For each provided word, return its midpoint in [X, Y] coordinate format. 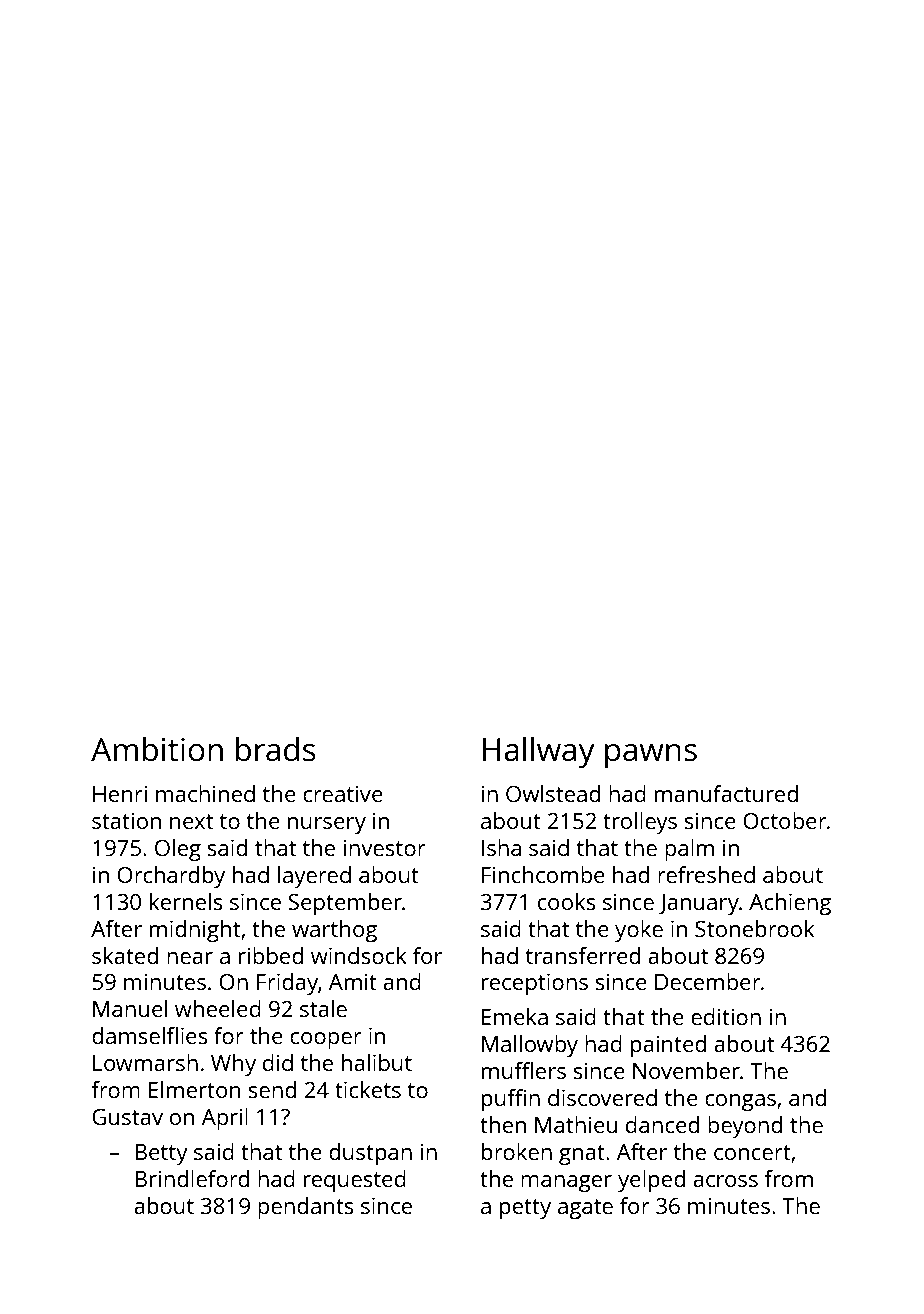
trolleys [640, 823]
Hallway [539, 753]
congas [740, 1102]
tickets [368, 1089]
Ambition [157, 749]
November [686, 1070]
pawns [651, 756]
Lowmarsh [145, 1062]
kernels [186, 901]
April [225, 1119]
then [503, 1124]
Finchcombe [543, 874]
